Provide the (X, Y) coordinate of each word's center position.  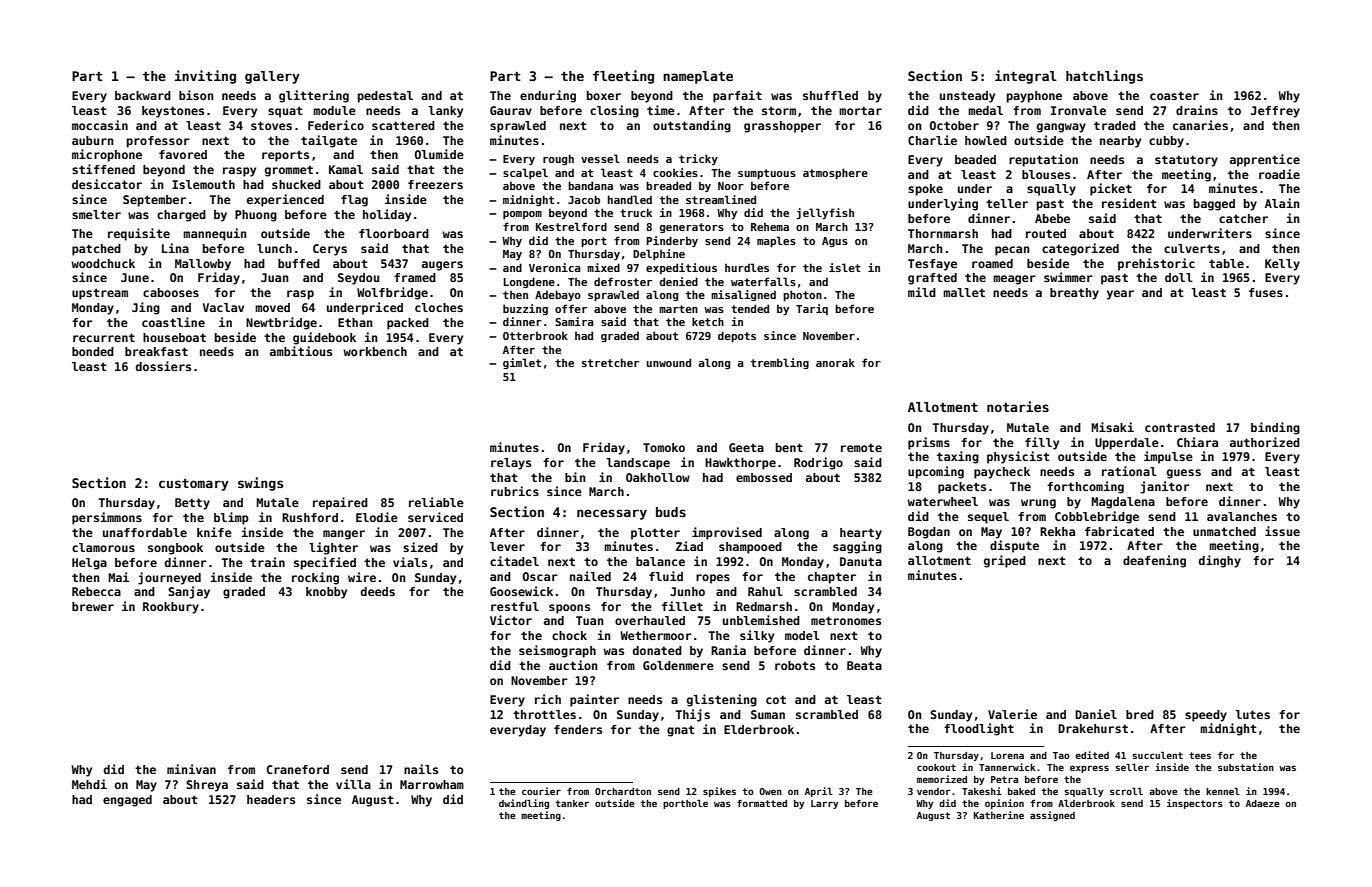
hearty (861, 534)
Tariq (812, 309)
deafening (1154, 561)
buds (671, 512)
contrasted (1180, 427)
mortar (860, 110)
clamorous (103, 547)
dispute (1014, 546)
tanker (572, 803)
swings (260, 484)
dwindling (524, 804)
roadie (1279, 174)
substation (1246, 767)
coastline (173, 322)
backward (143, 95)
